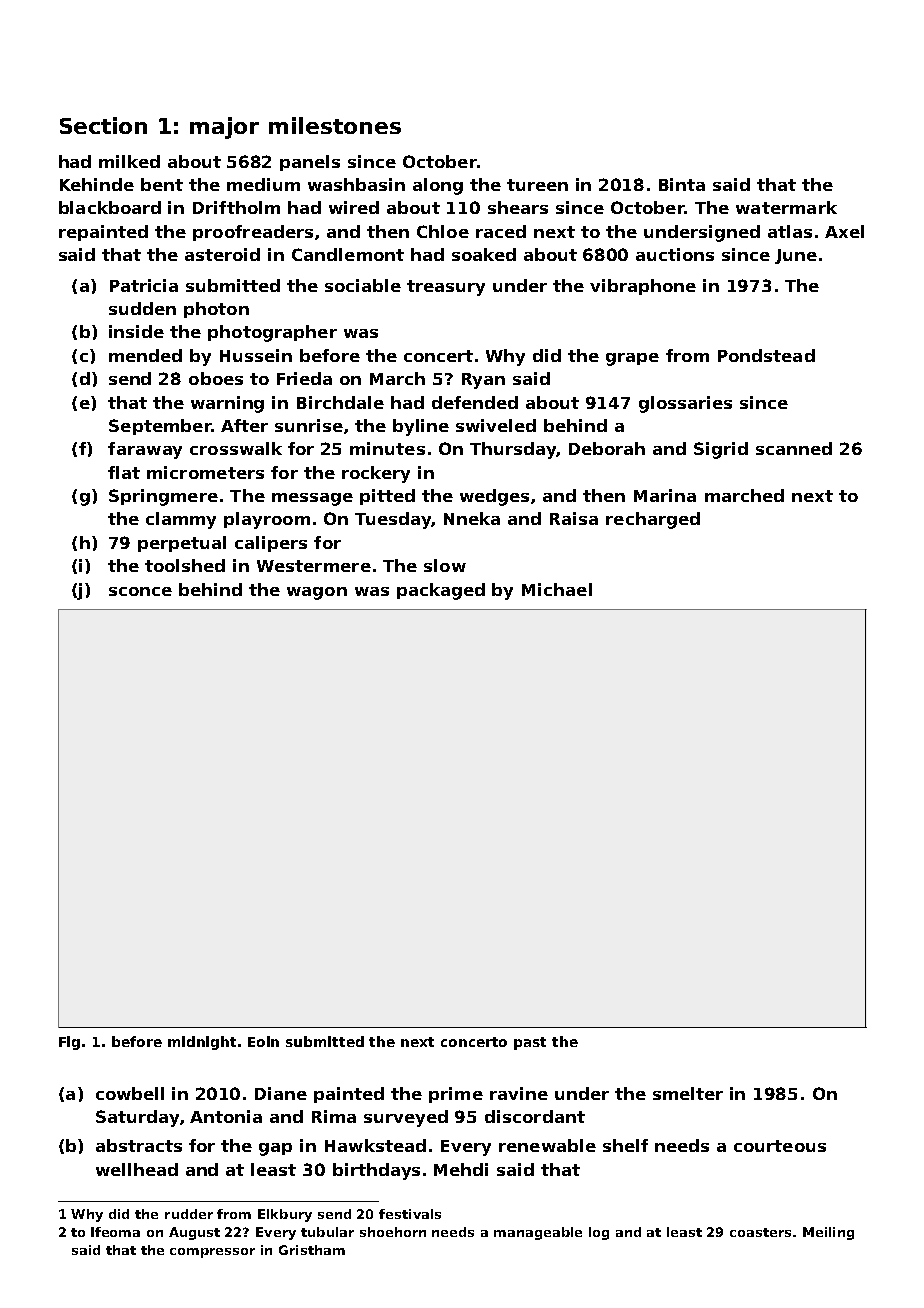 The width and height of the screenshot is (924, 1308). Describe the element at coordinates (438, 186) in the screenshot. I see `along` at that location.
